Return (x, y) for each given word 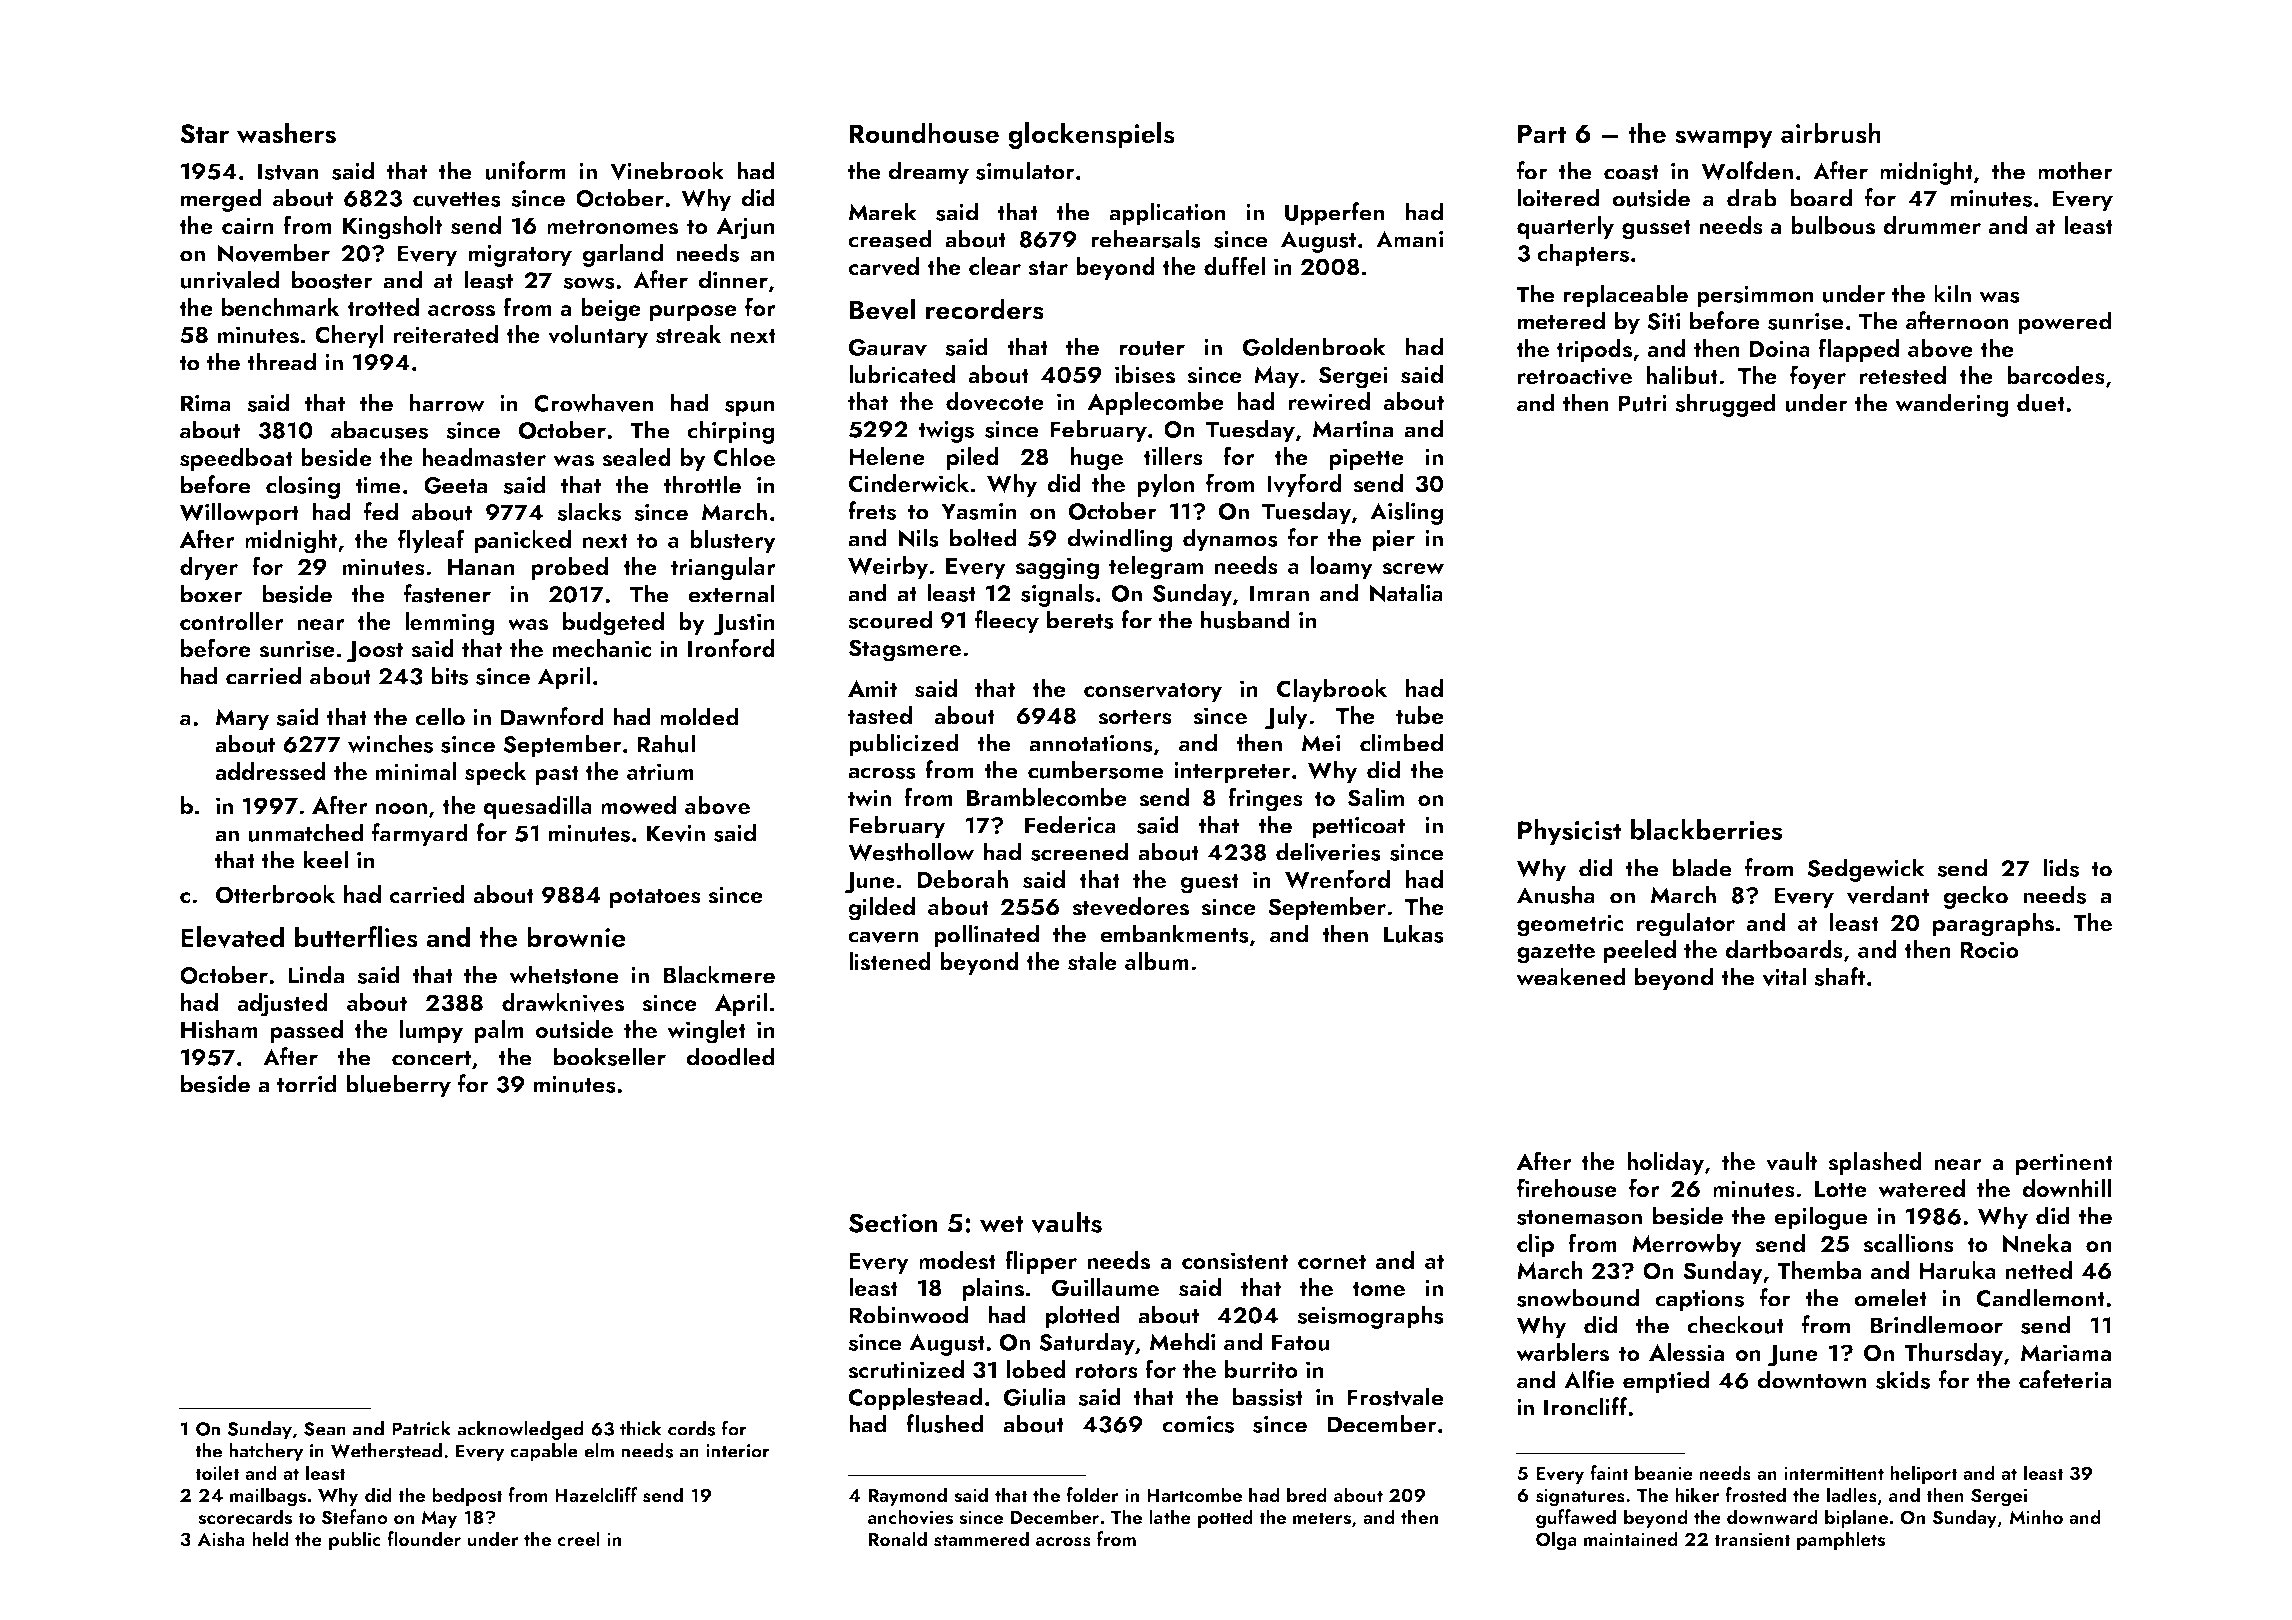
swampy (1724, 139)
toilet (217, 1472)
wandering (1952, 405)
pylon (1165, 485)
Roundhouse (924, 133)
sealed (636, 457)
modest (957, 1260)
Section (893, 1223)
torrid (307, 1083)
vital (1784, 977)
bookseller (610, 1056)
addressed (270, 771)
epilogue (1821, 1218)
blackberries (1706, 829)
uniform (525, 170)
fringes (1265, 799)
